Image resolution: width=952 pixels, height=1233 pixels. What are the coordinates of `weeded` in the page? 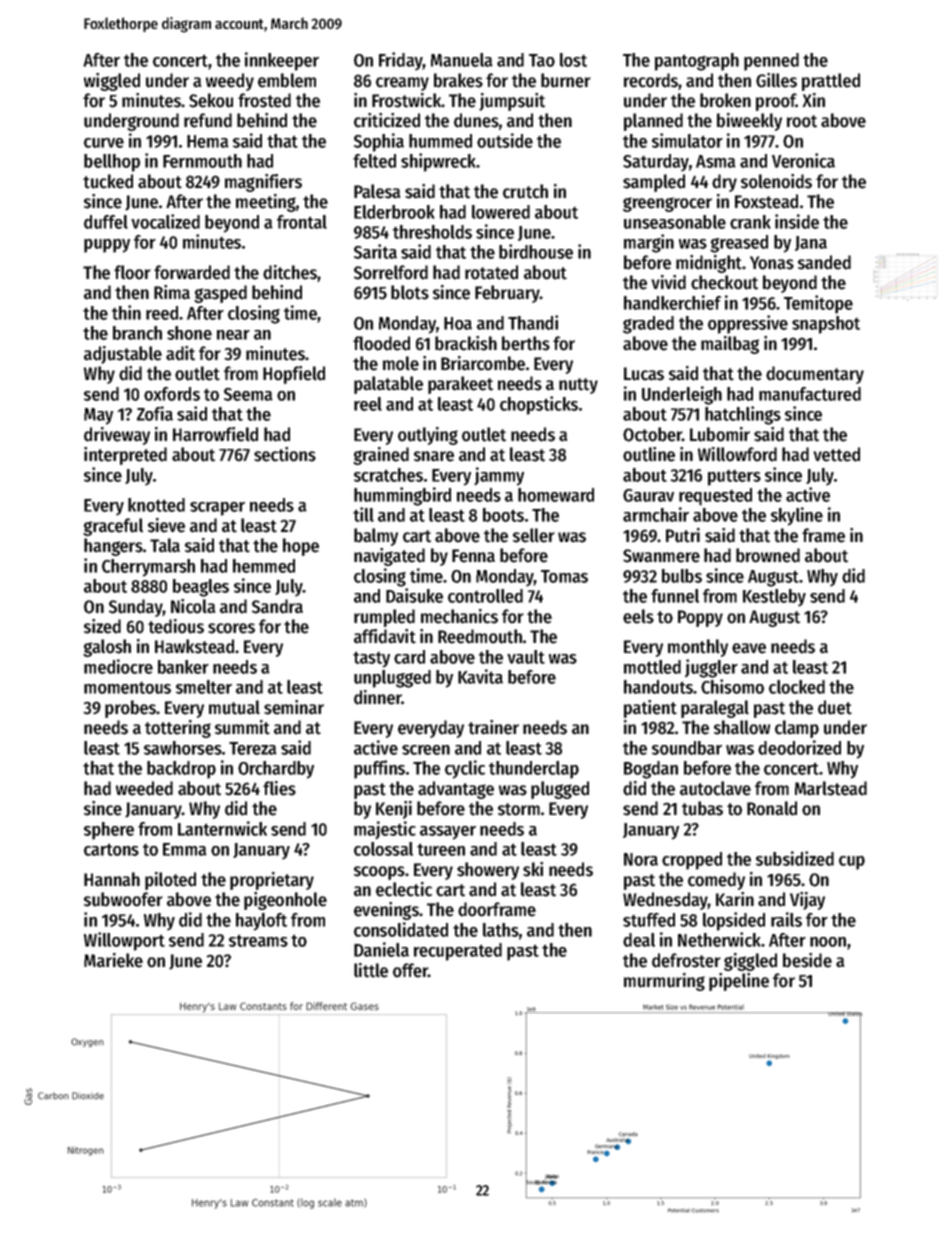 It's located at (144, 788).
